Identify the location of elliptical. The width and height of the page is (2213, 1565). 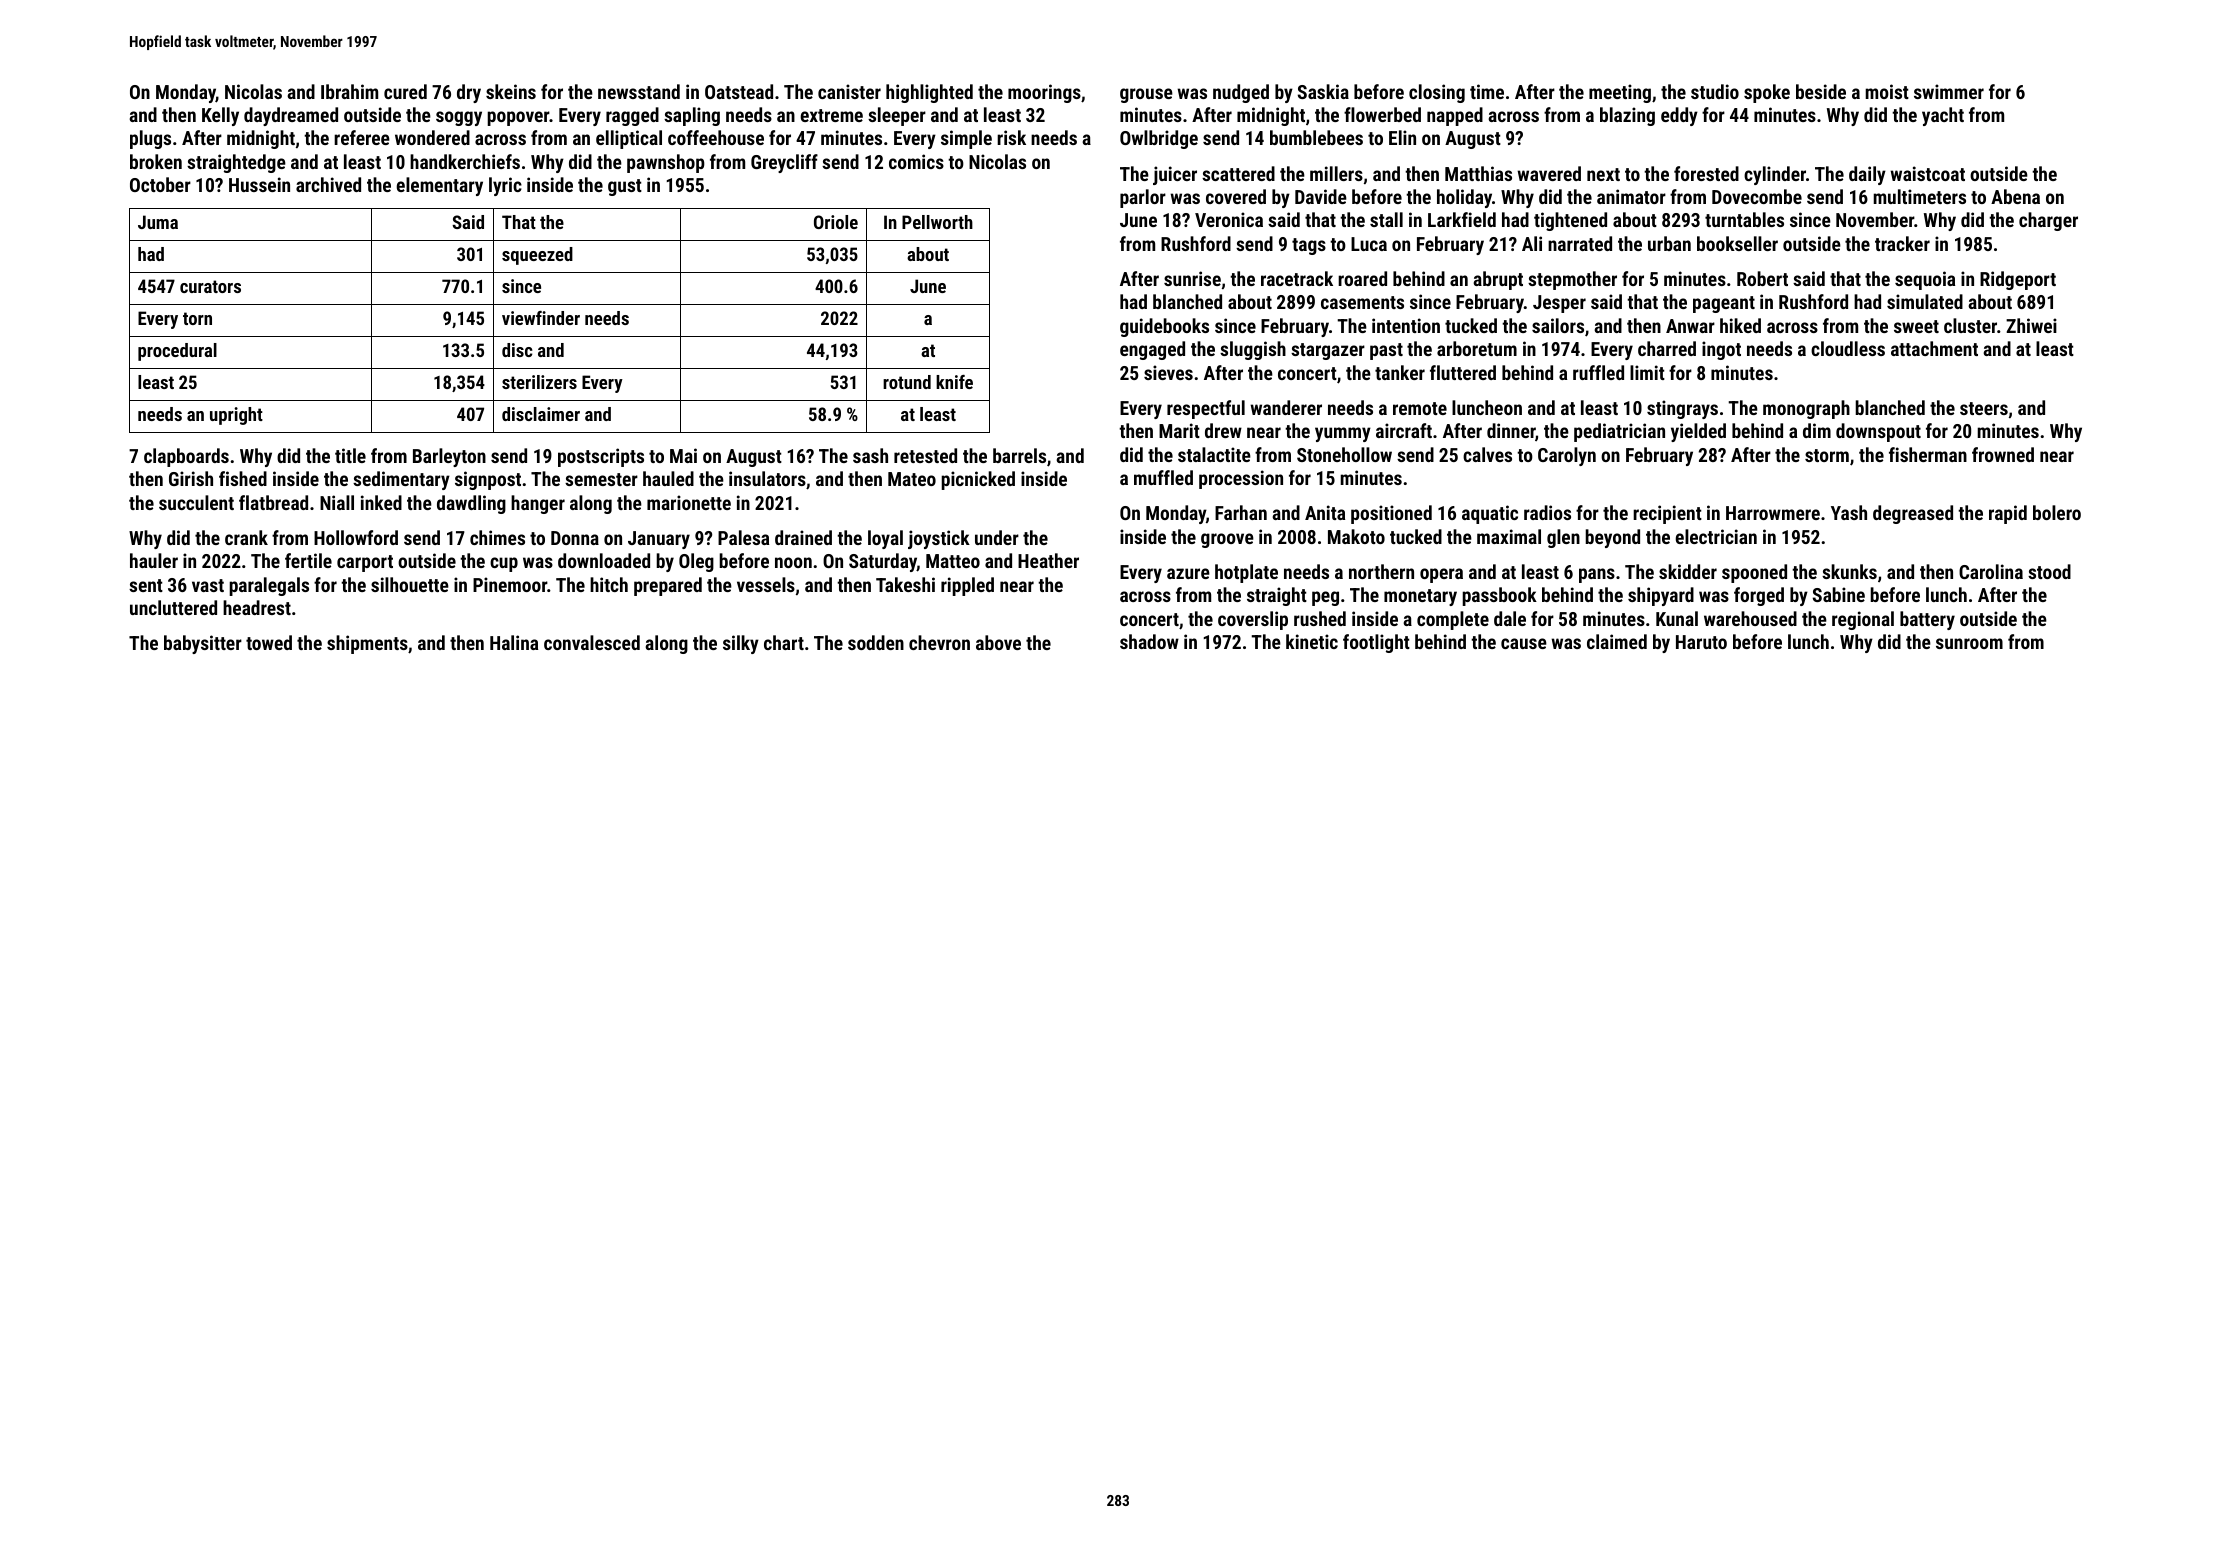
(629, 139).
